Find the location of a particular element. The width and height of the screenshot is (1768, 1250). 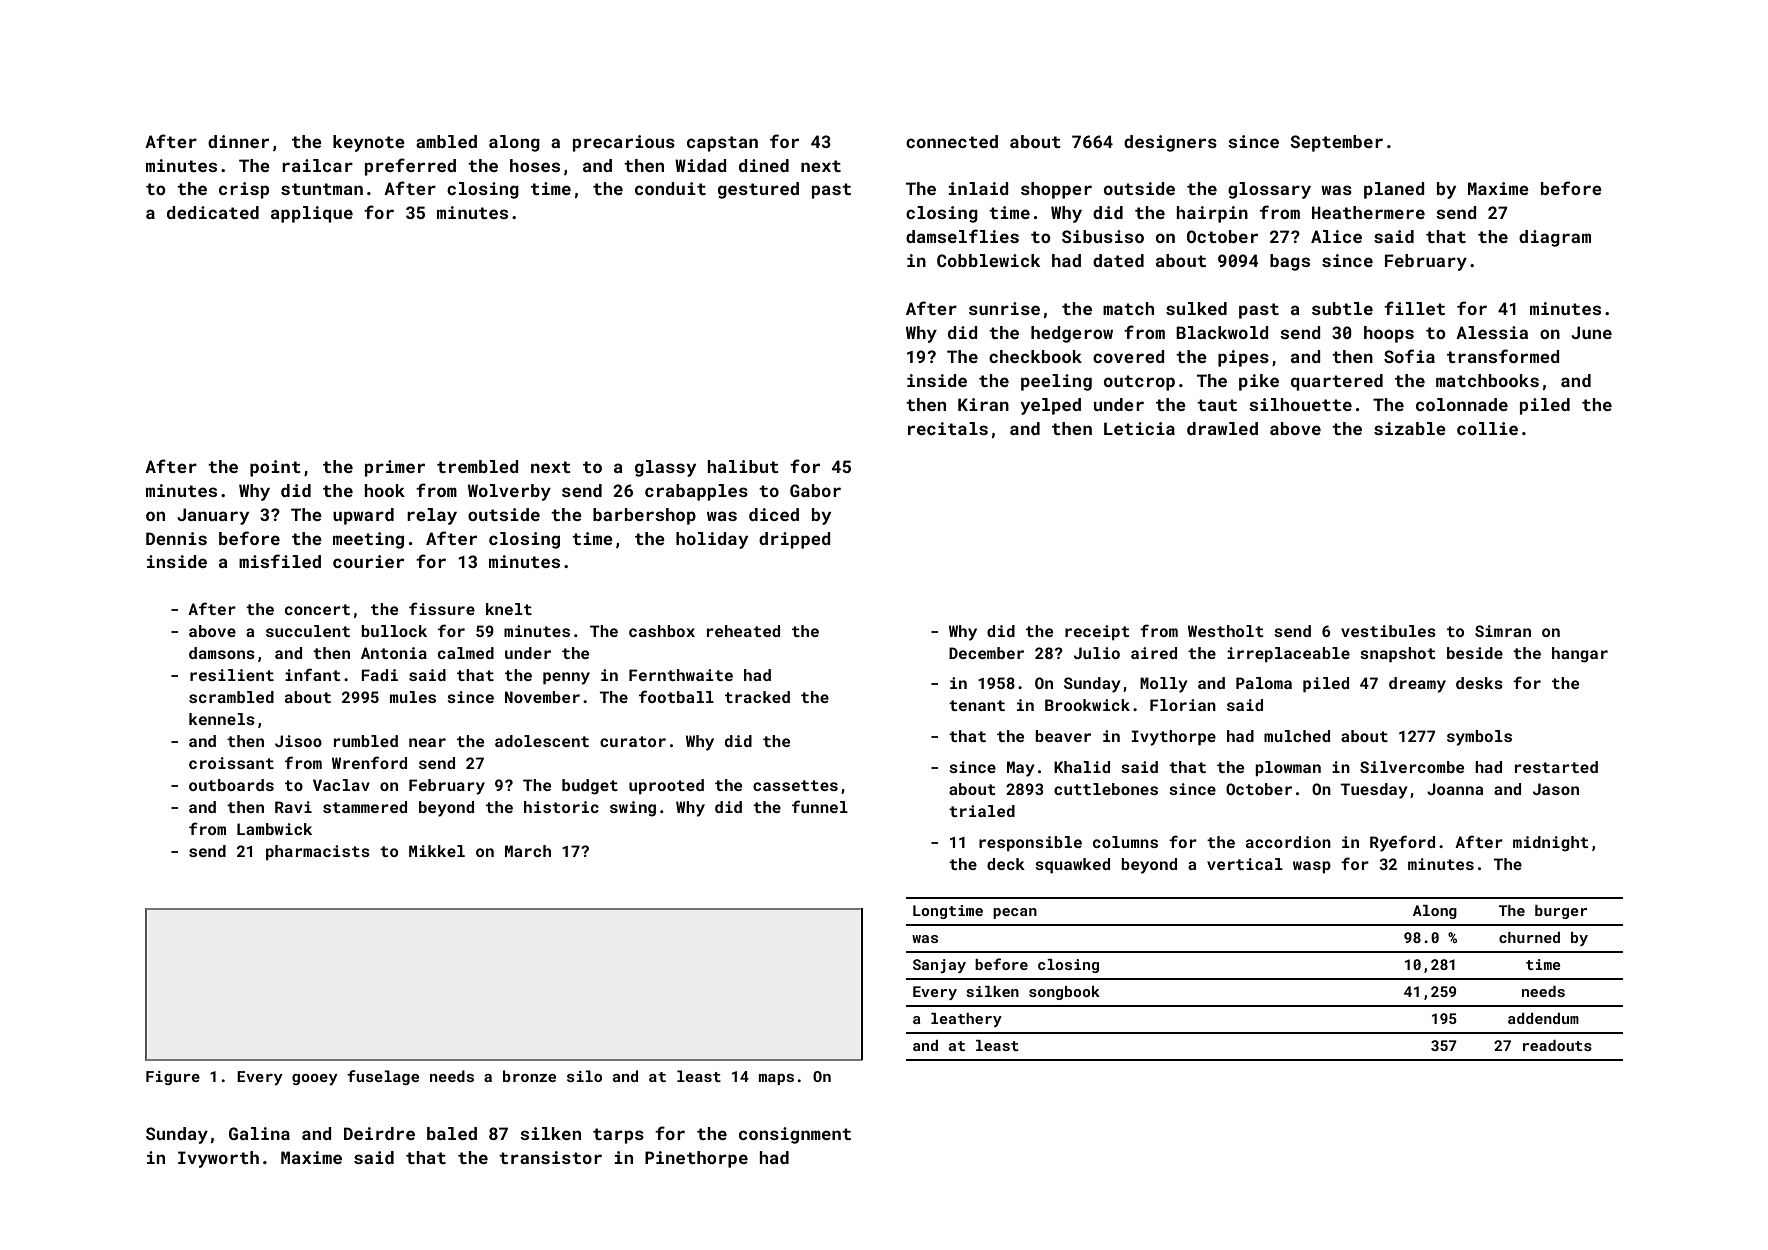

consignment is located at coordinates (795, 1135).
